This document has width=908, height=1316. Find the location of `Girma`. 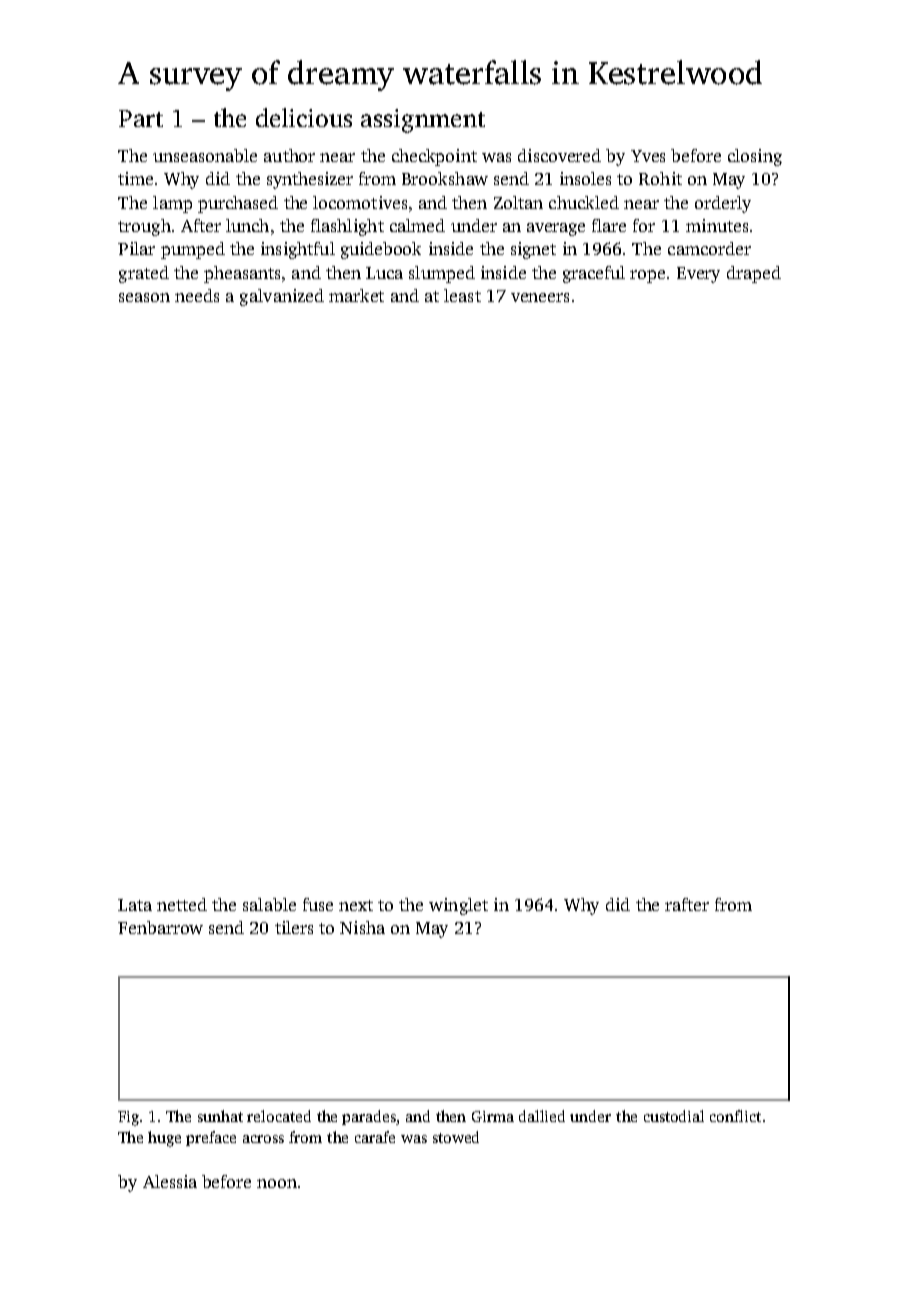

Girma is located at coordinates (493, 1116).
